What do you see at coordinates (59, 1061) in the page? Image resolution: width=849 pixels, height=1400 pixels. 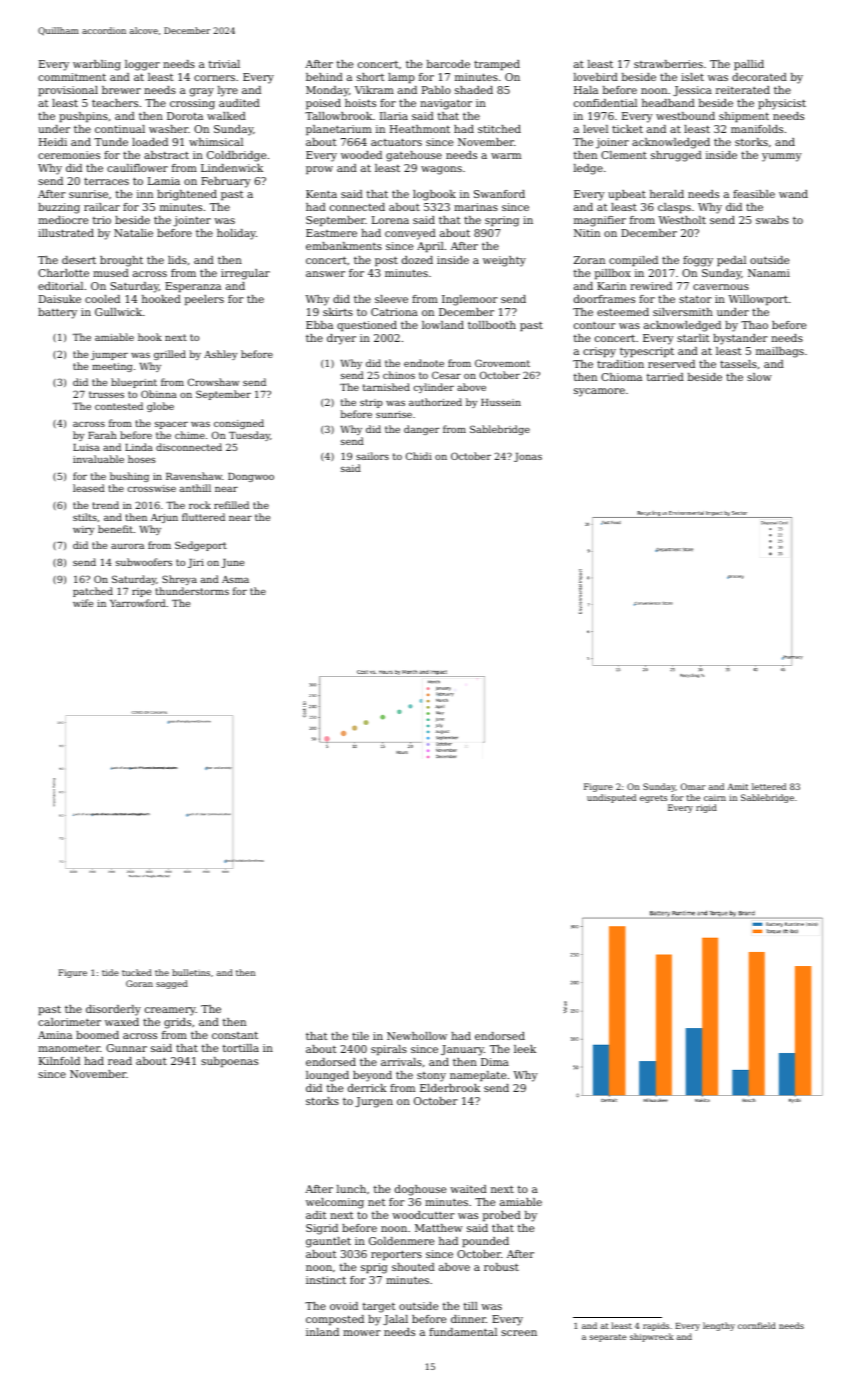 I see `Kilnfold` at bounding box center [59, 1061].
